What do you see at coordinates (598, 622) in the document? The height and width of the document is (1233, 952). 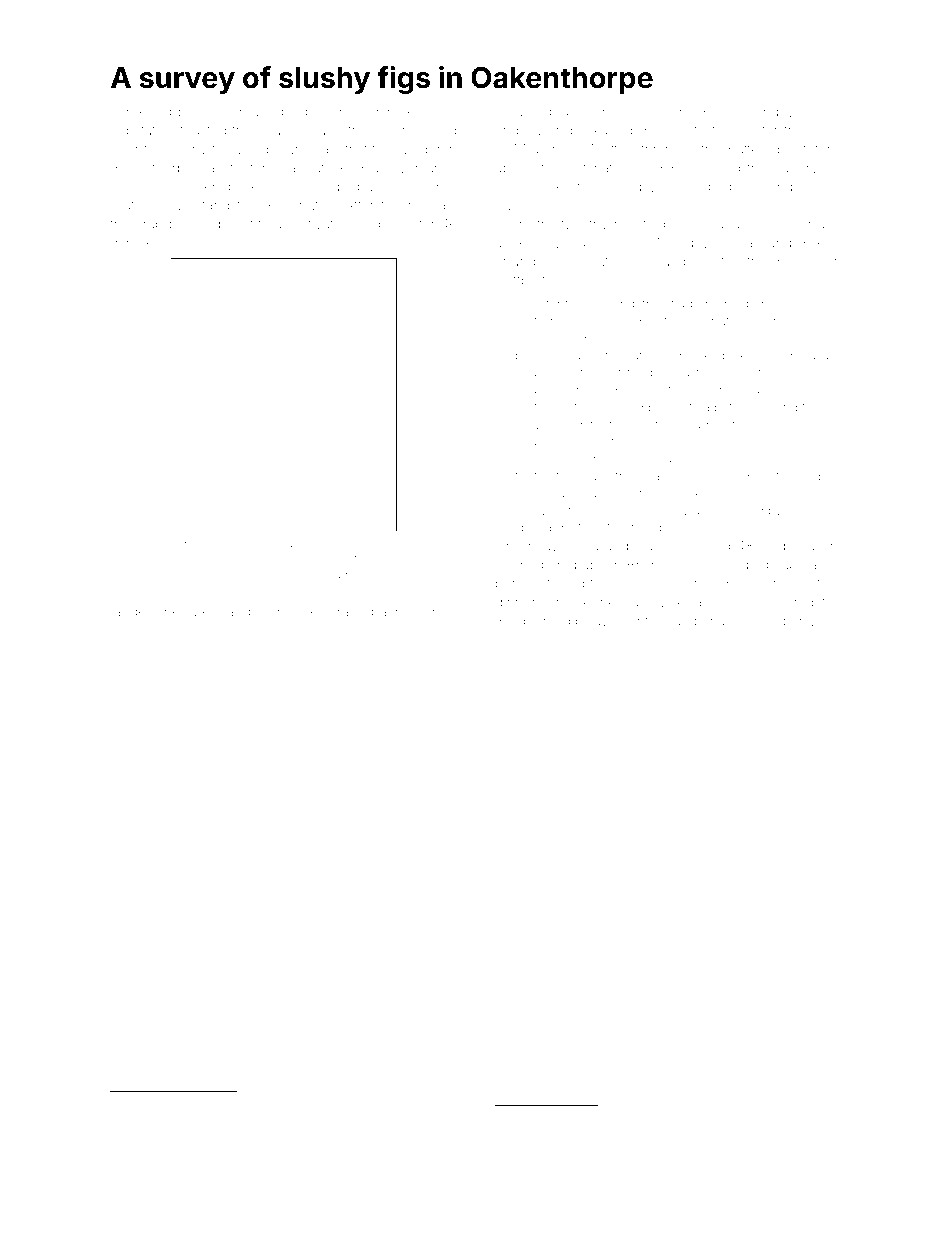 I see `bylaws` at bounding box center [598, 622].
